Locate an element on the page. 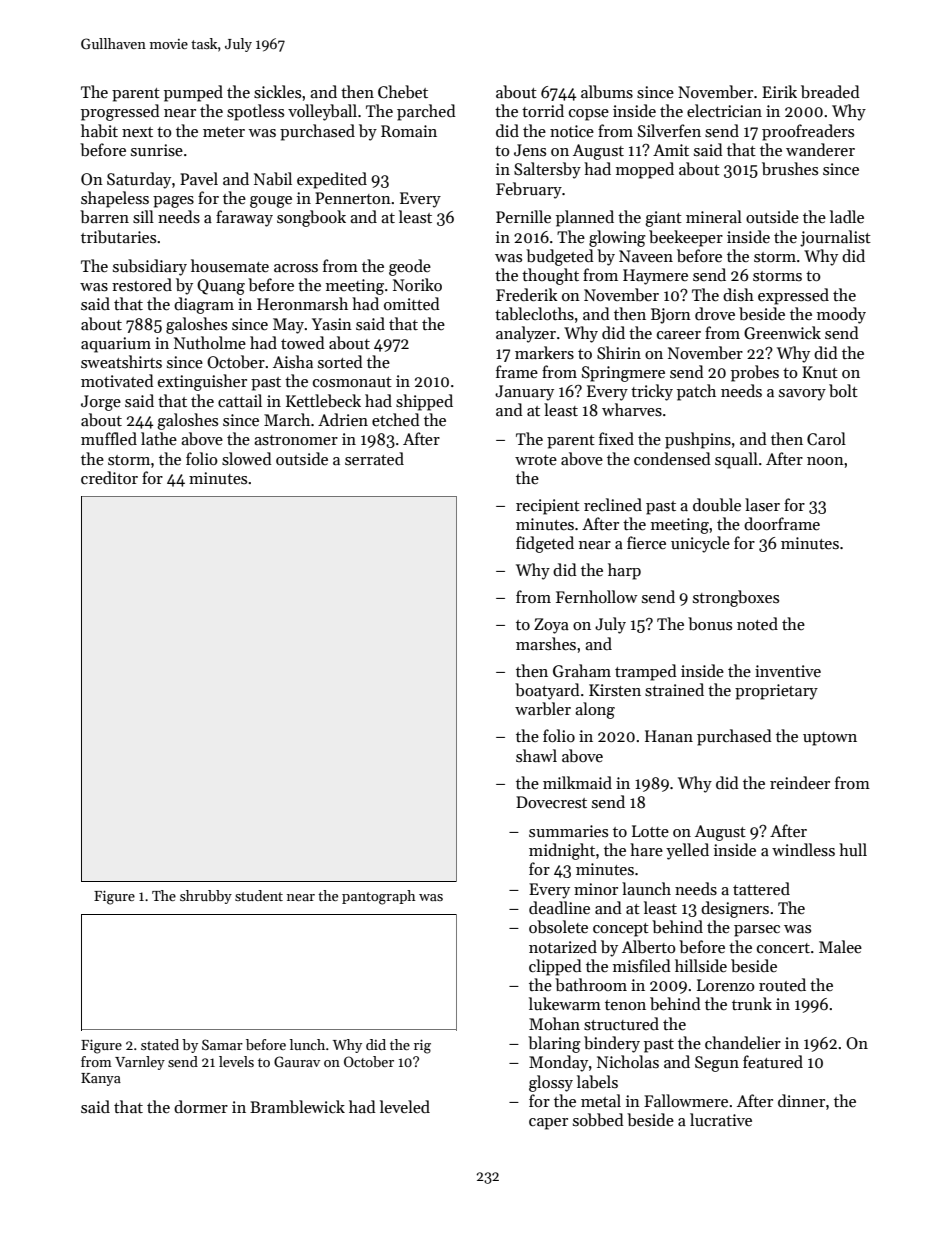 This image has width=952, height=1233. albums is located at coordinates (607, 92).
